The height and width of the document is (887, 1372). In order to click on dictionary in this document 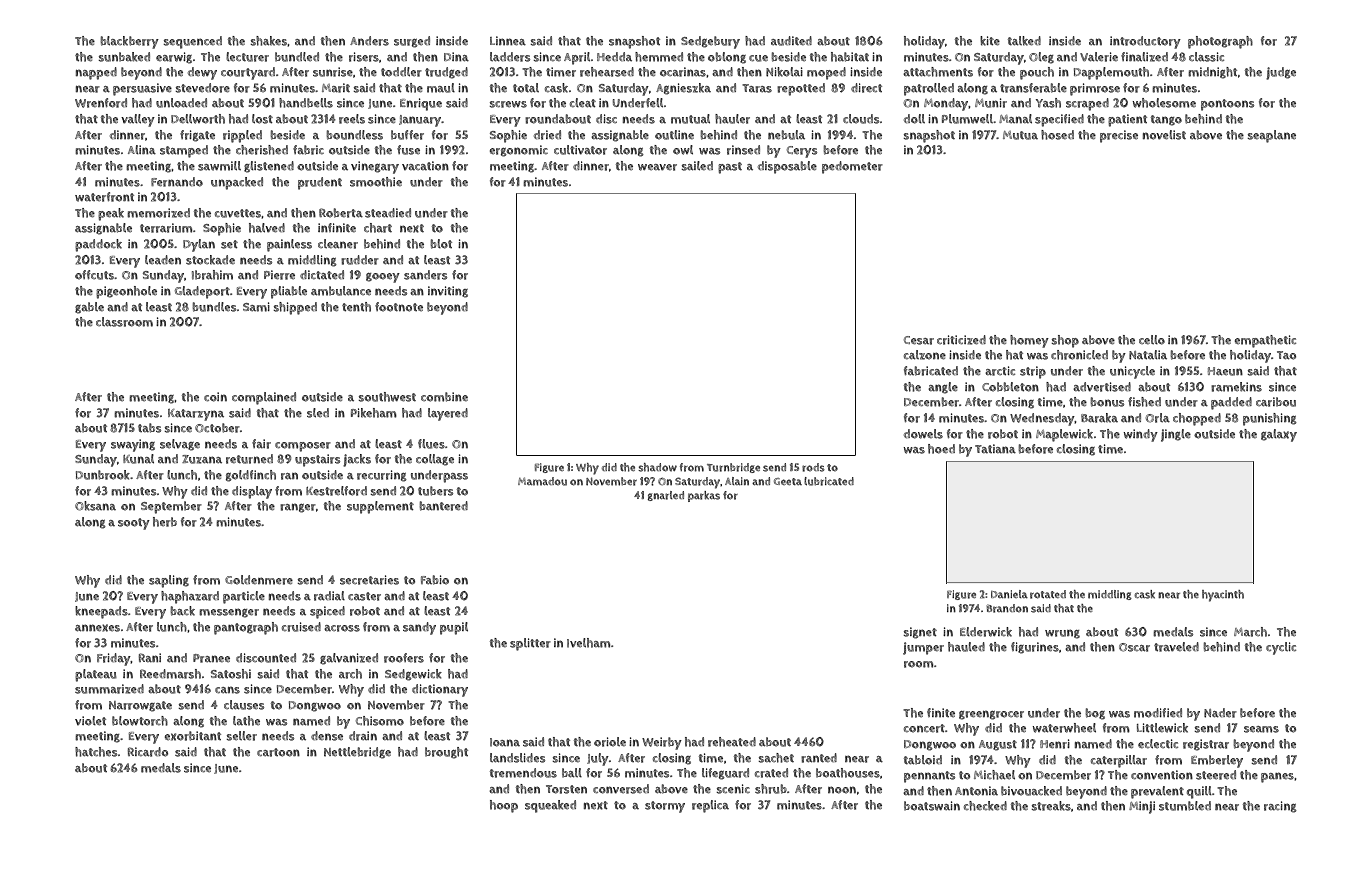, I will do `click(440, 690)`.
